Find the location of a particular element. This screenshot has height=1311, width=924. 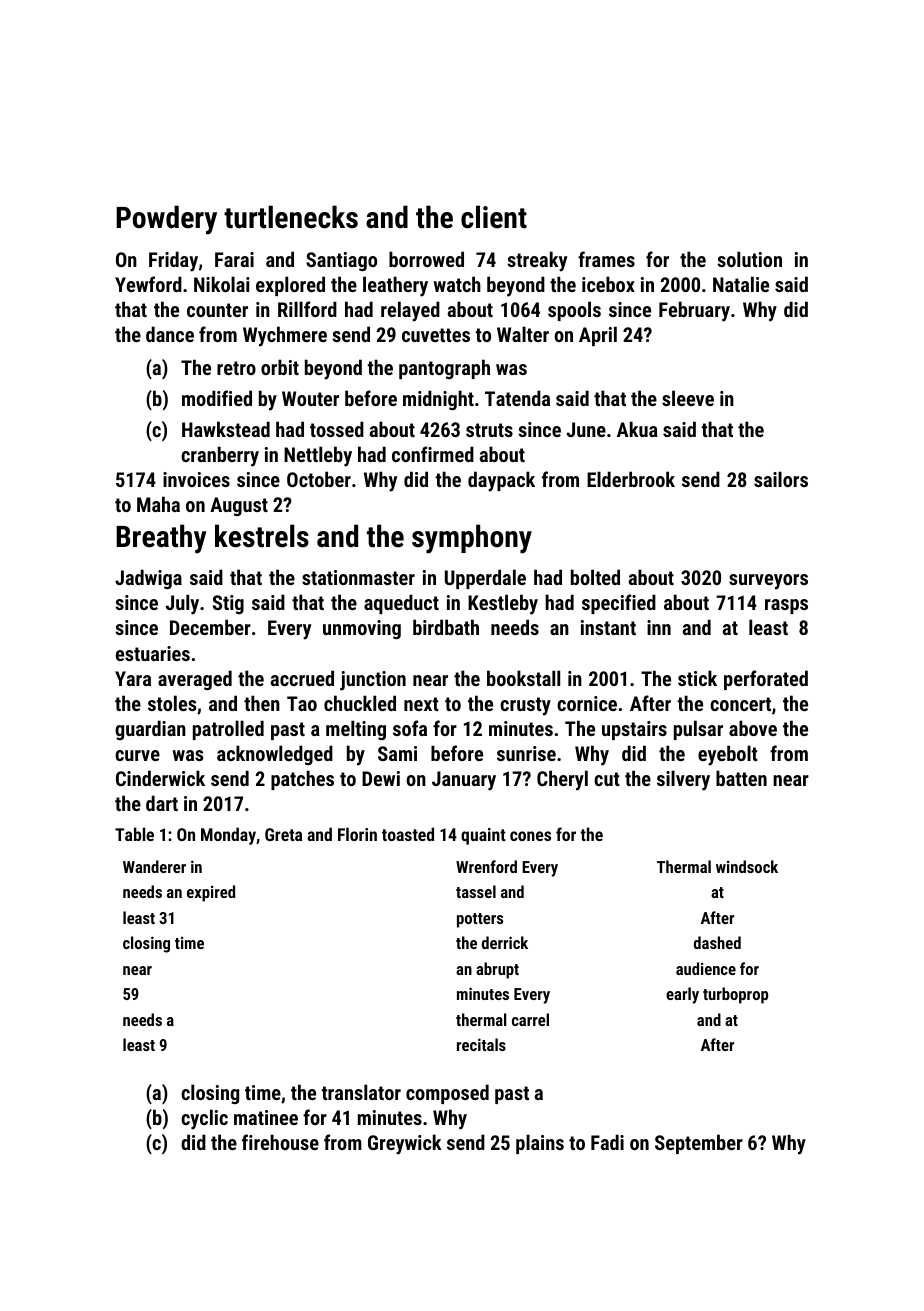

windsock is located at coordinates (747, 866).
